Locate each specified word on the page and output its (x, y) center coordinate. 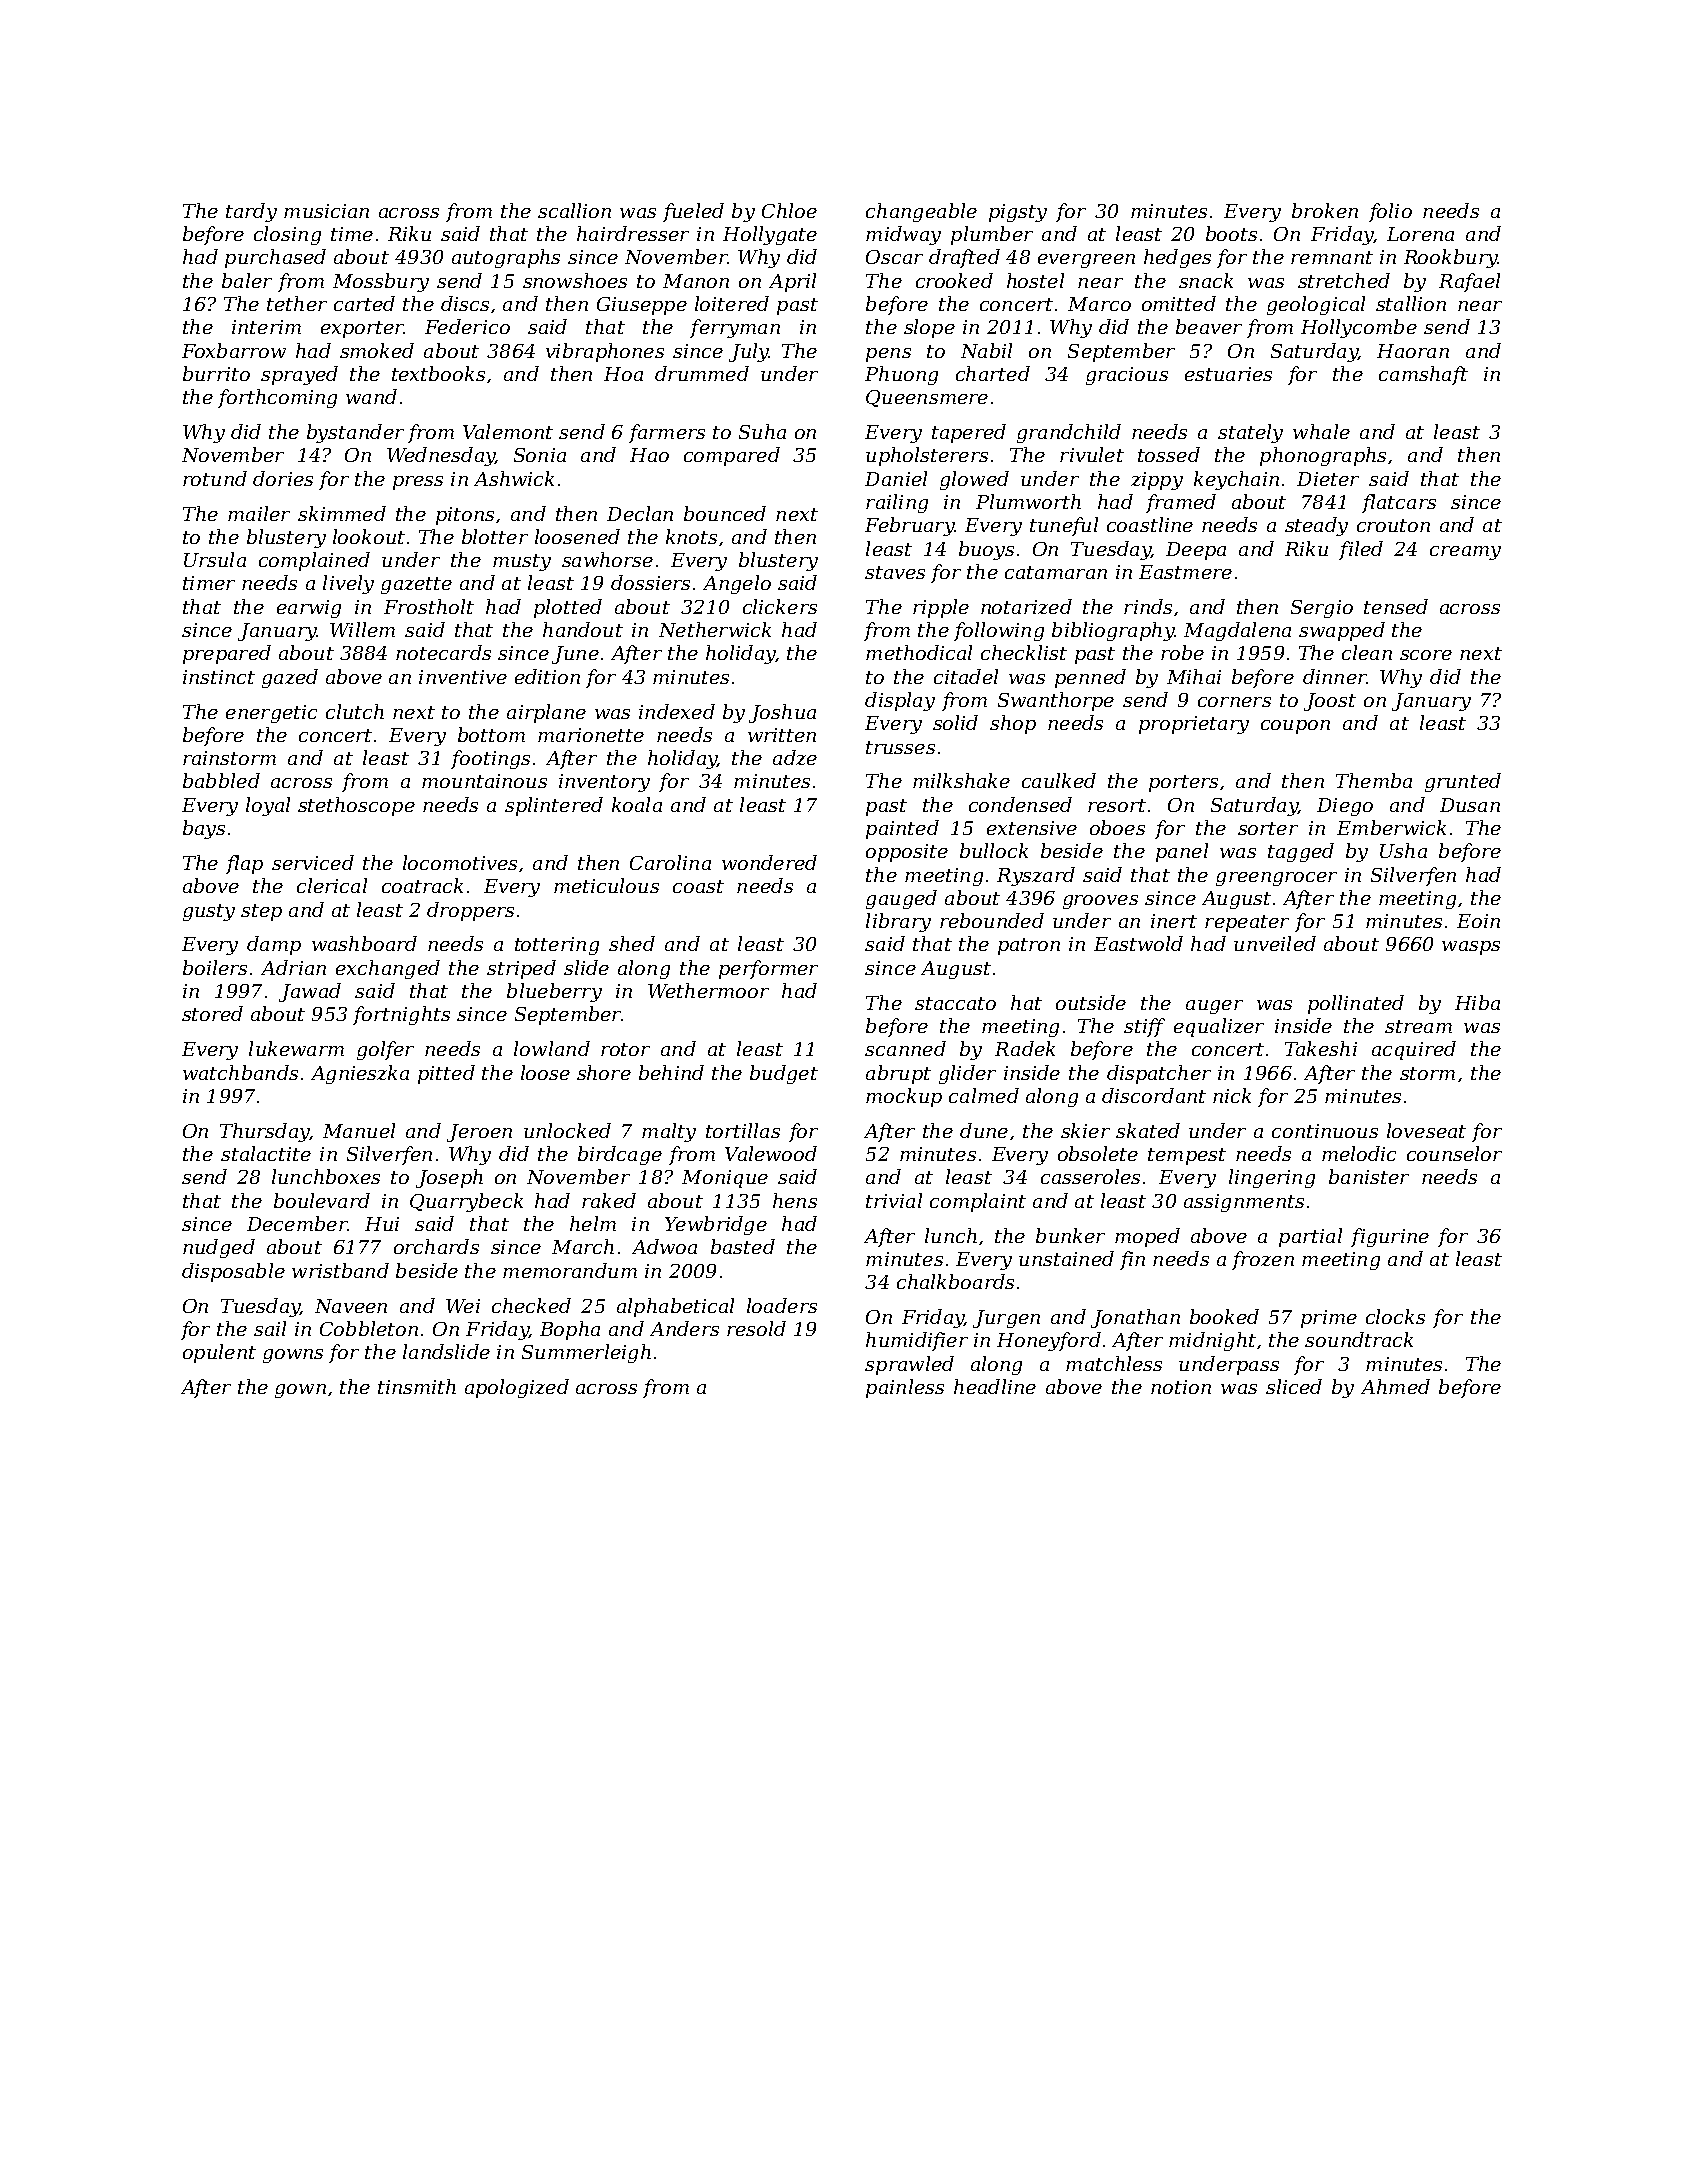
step (261, 912)
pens (888, 355)
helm (593, 1223)
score (1426, 655)
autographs (506, 258)
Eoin (1478, 921)
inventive (463, 677)
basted (743, 1246)
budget (784, 1074)
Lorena (1420, 234)
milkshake (961, 780)
